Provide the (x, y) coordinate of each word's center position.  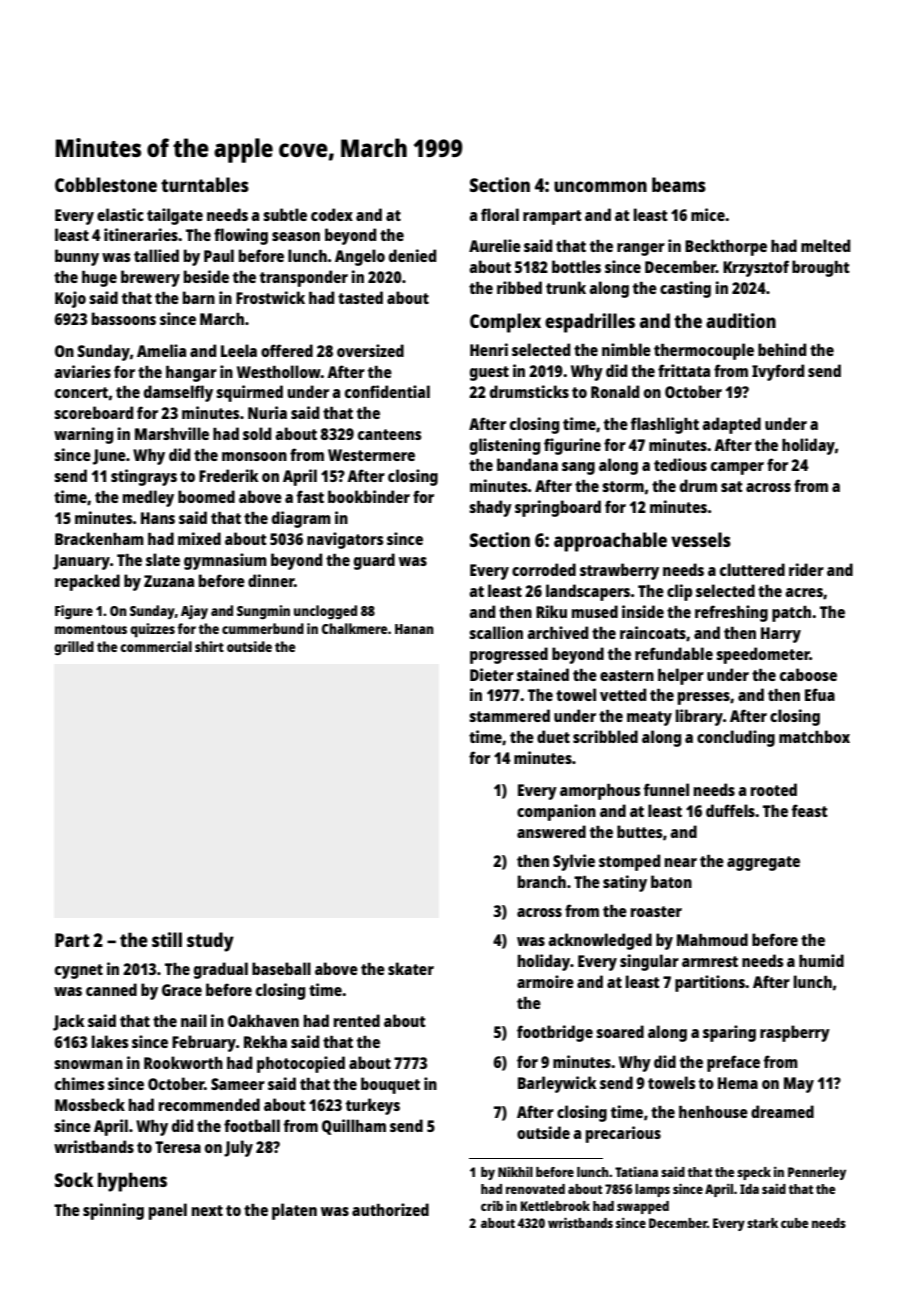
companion (556, 812)
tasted (360, 297)
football (252, 1125)
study (210, 942)
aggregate (763, 863)
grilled (74, 648)
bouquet (390, 1085)
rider (806, 569)
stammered (509, 715)
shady (490, 508)
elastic (120, 214)
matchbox (814, 736)
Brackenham (99, 538)
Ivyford (778, 372)
